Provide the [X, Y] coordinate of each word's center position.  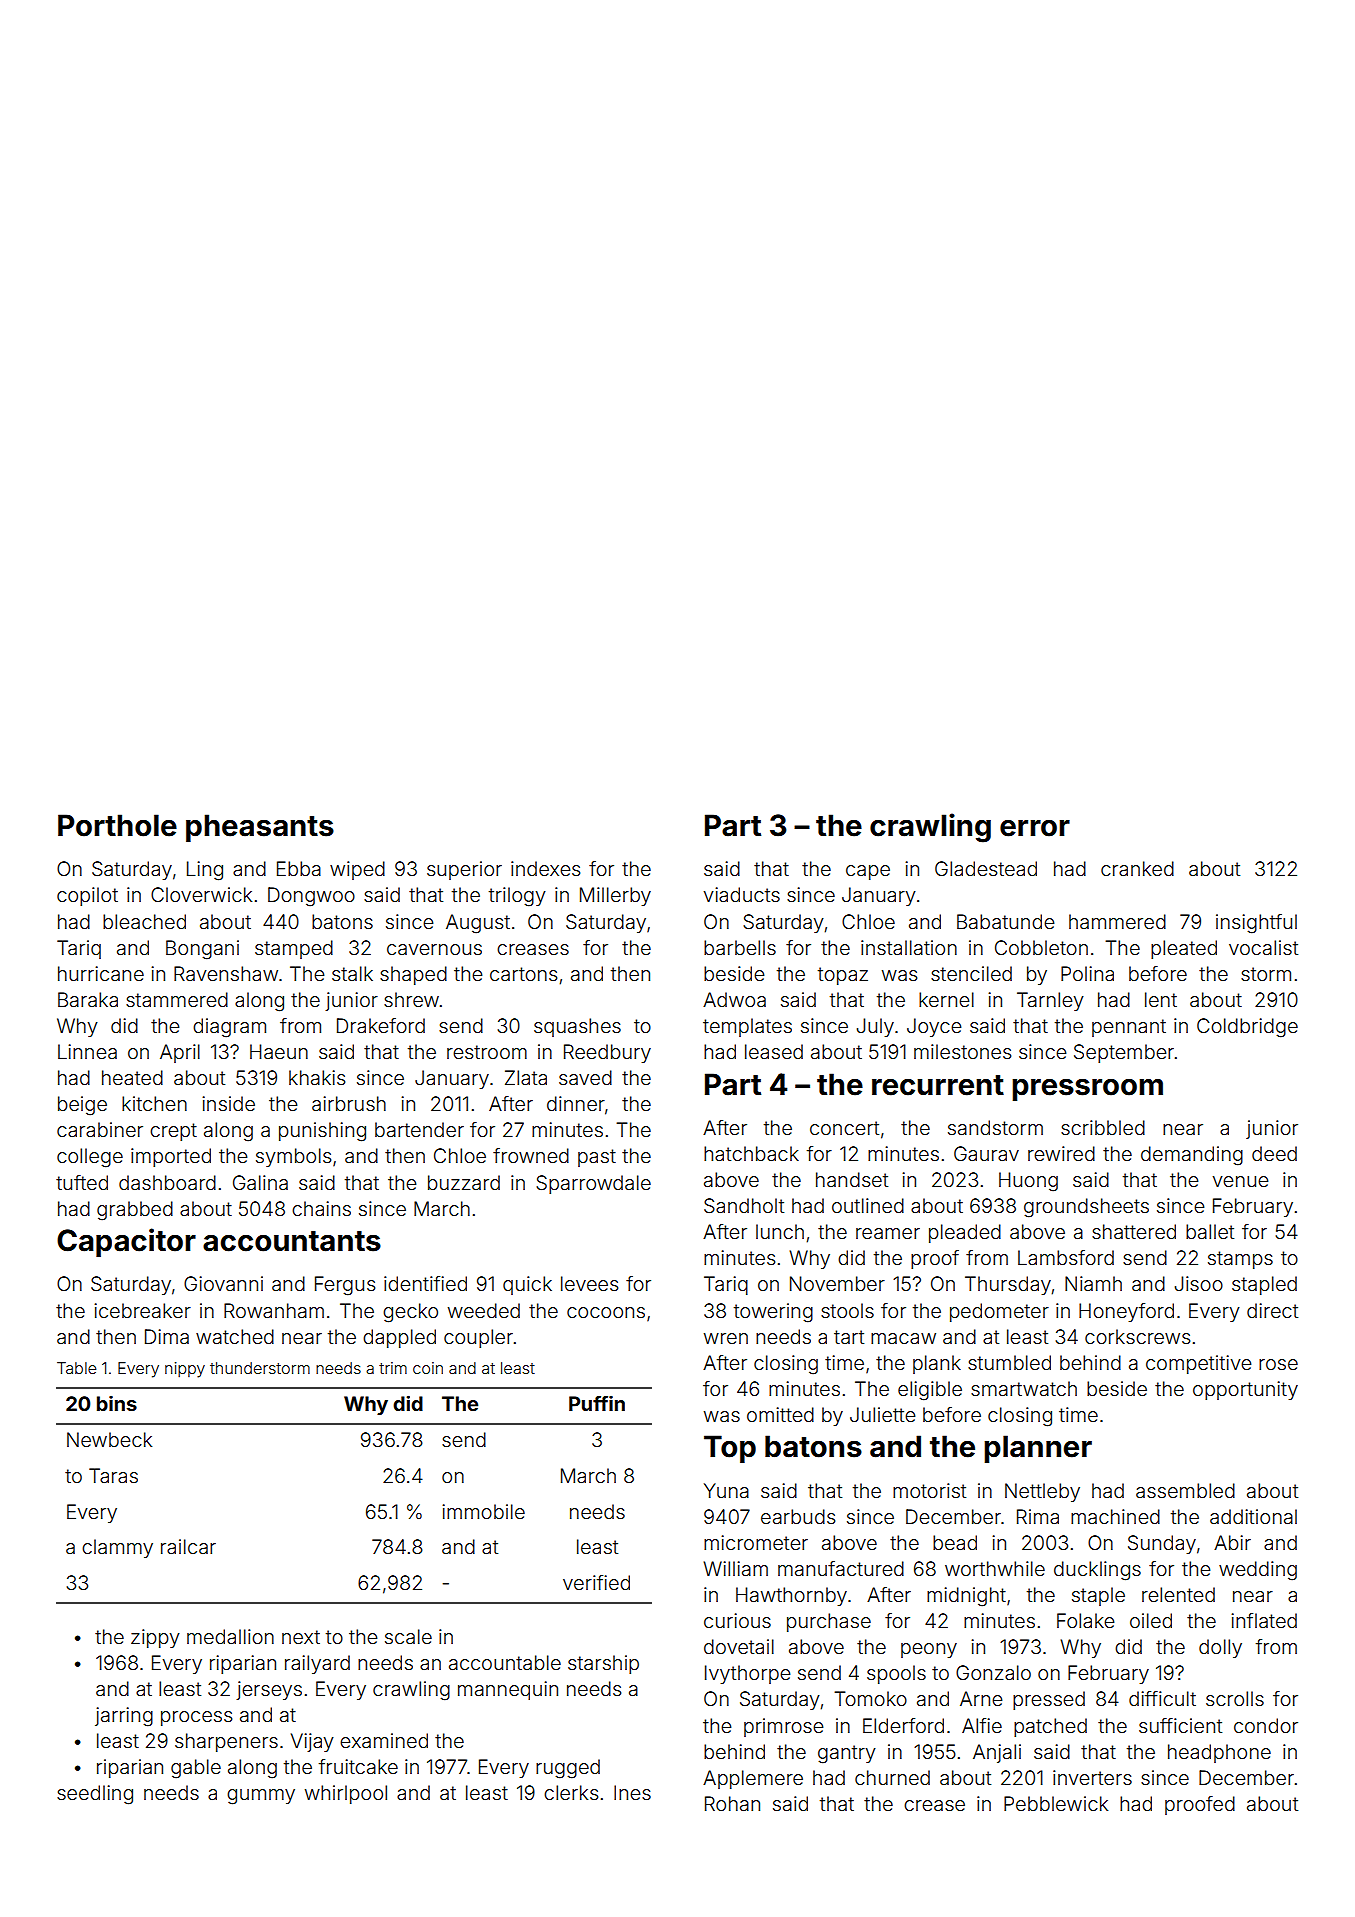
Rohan [732, 1803]
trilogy [517, 897]
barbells [740, 947]
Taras [113, 1475]
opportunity [1245, 1390]
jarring [124, 1717]
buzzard [464, 1182]
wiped [357, 870]
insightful [1256, 924]
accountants [292, 1241]
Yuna [726, 1490]
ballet [1210, 1231]
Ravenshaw [226, 973]
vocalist [1263, 947]
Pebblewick [1056, 1803]
